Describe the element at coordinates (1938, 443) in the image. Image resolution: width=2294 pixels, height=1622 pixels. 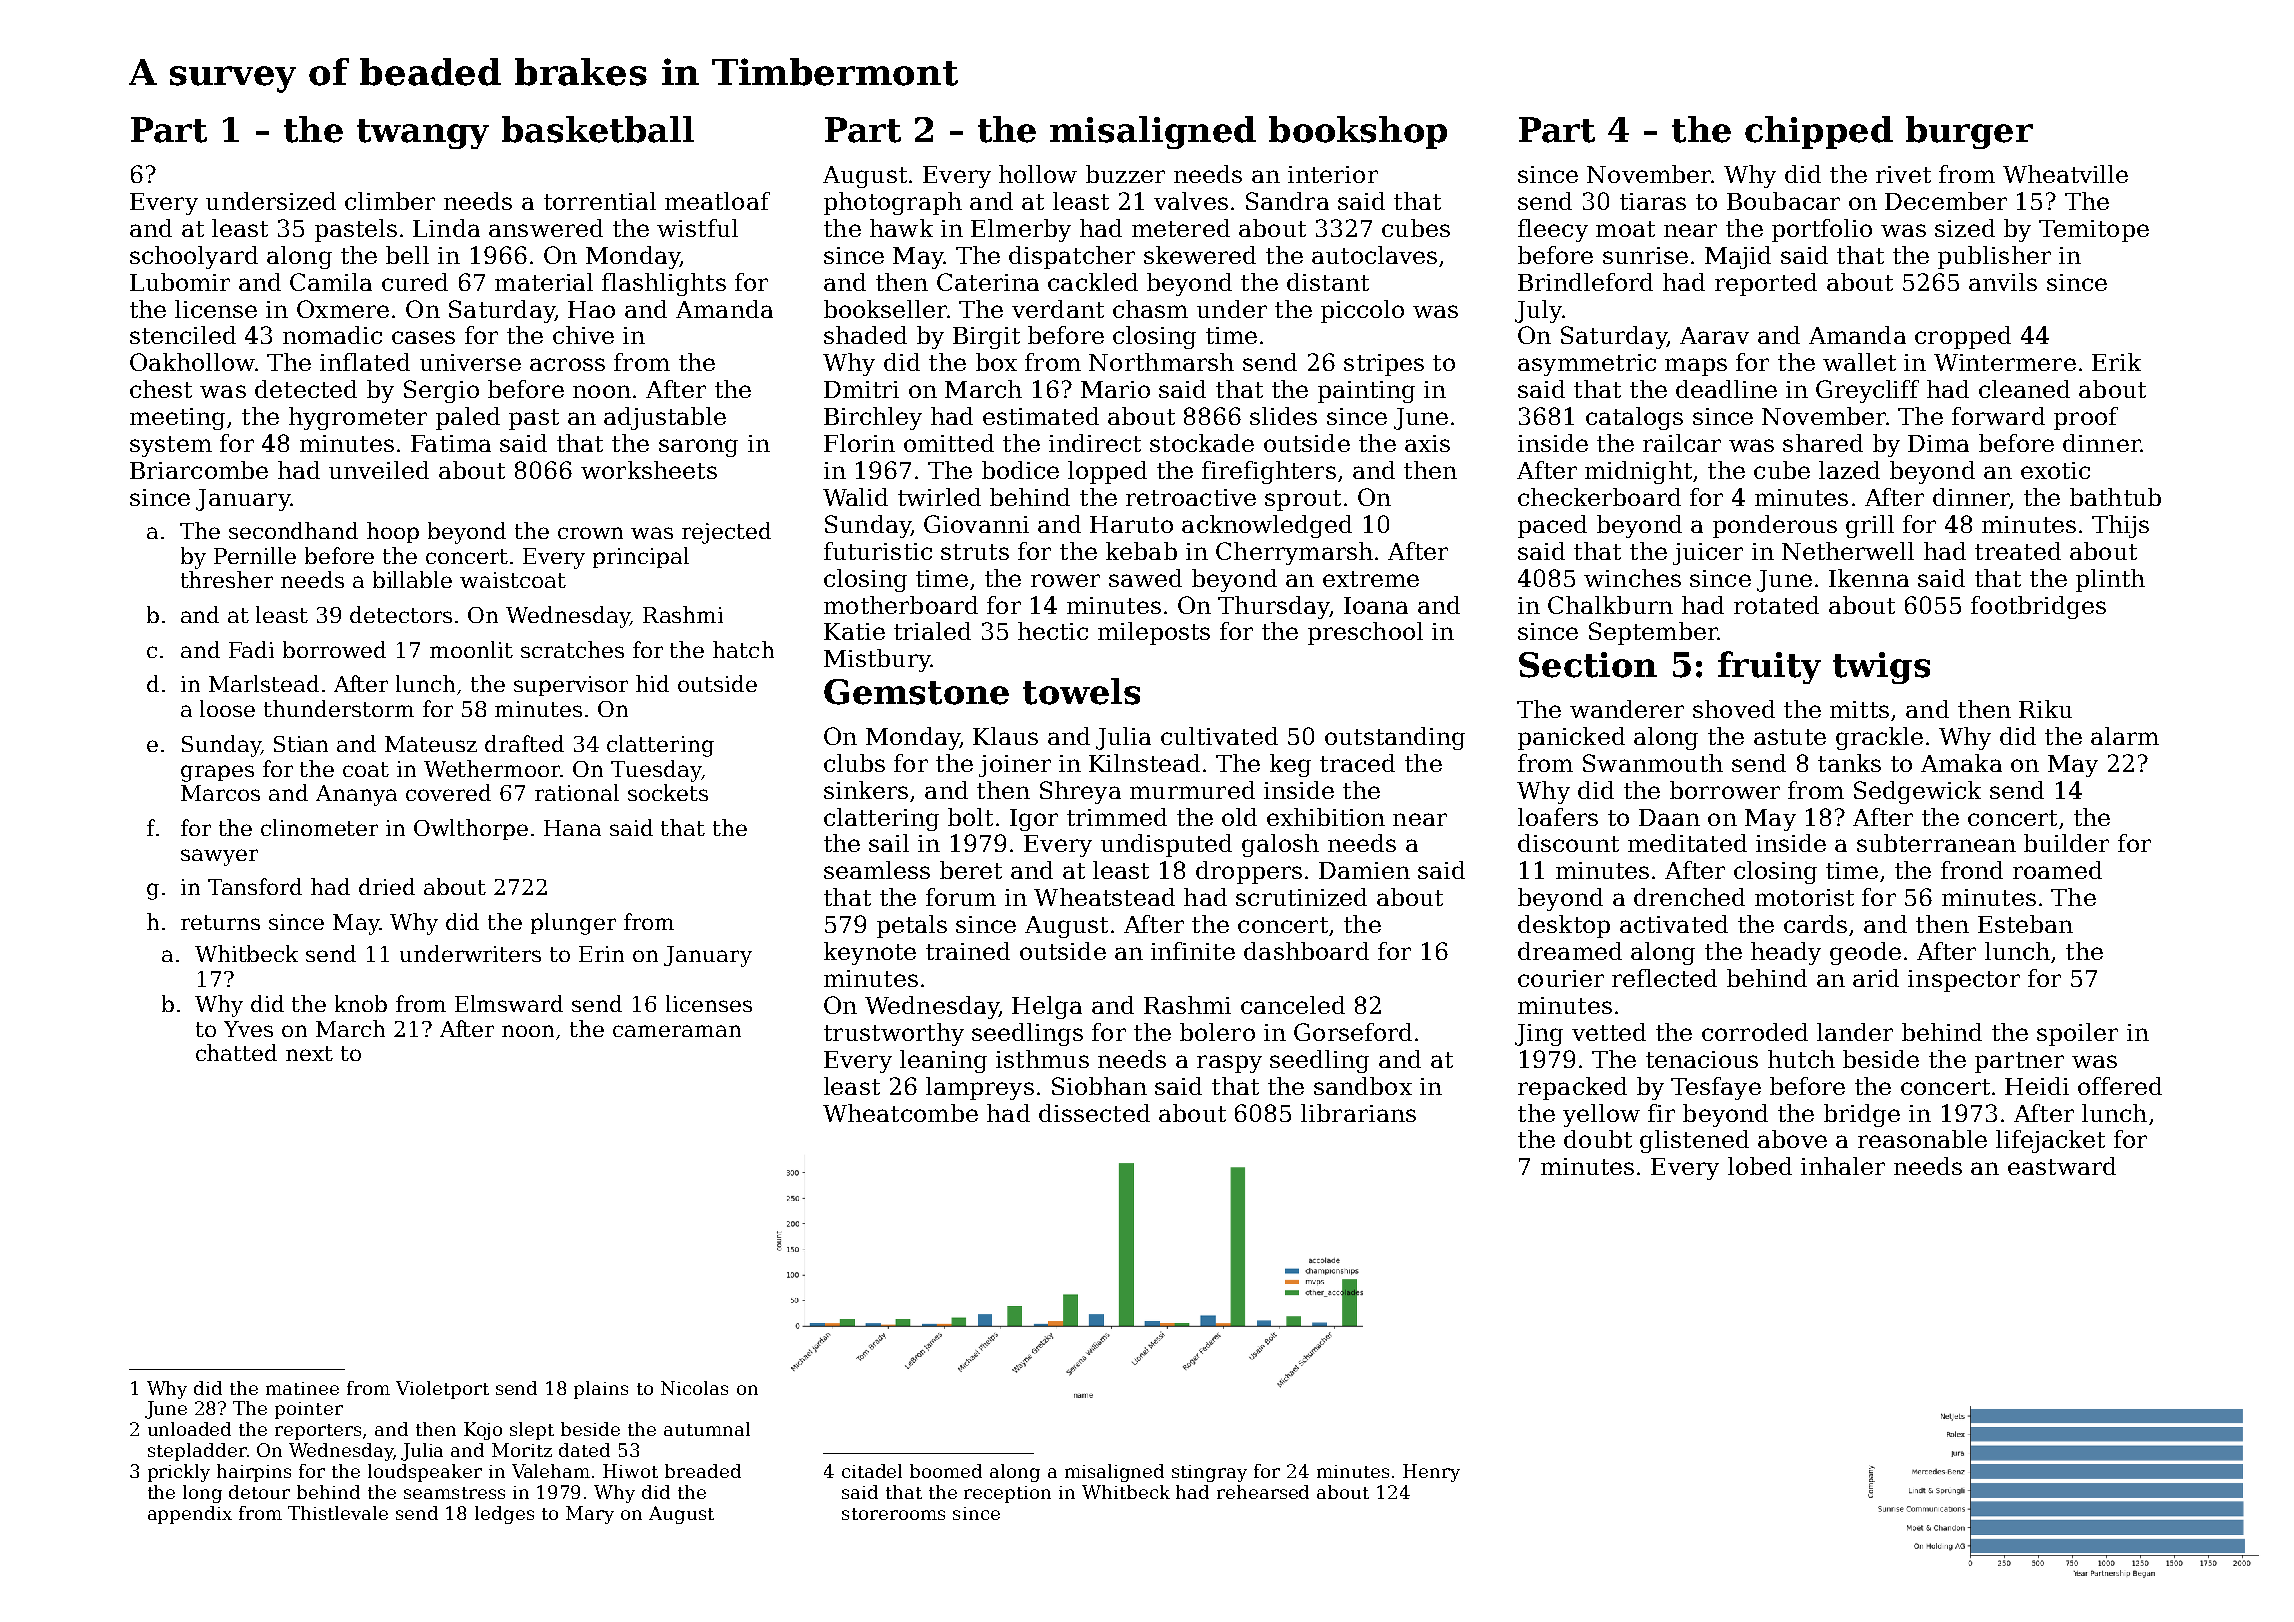
I see `Dima` at that location.
